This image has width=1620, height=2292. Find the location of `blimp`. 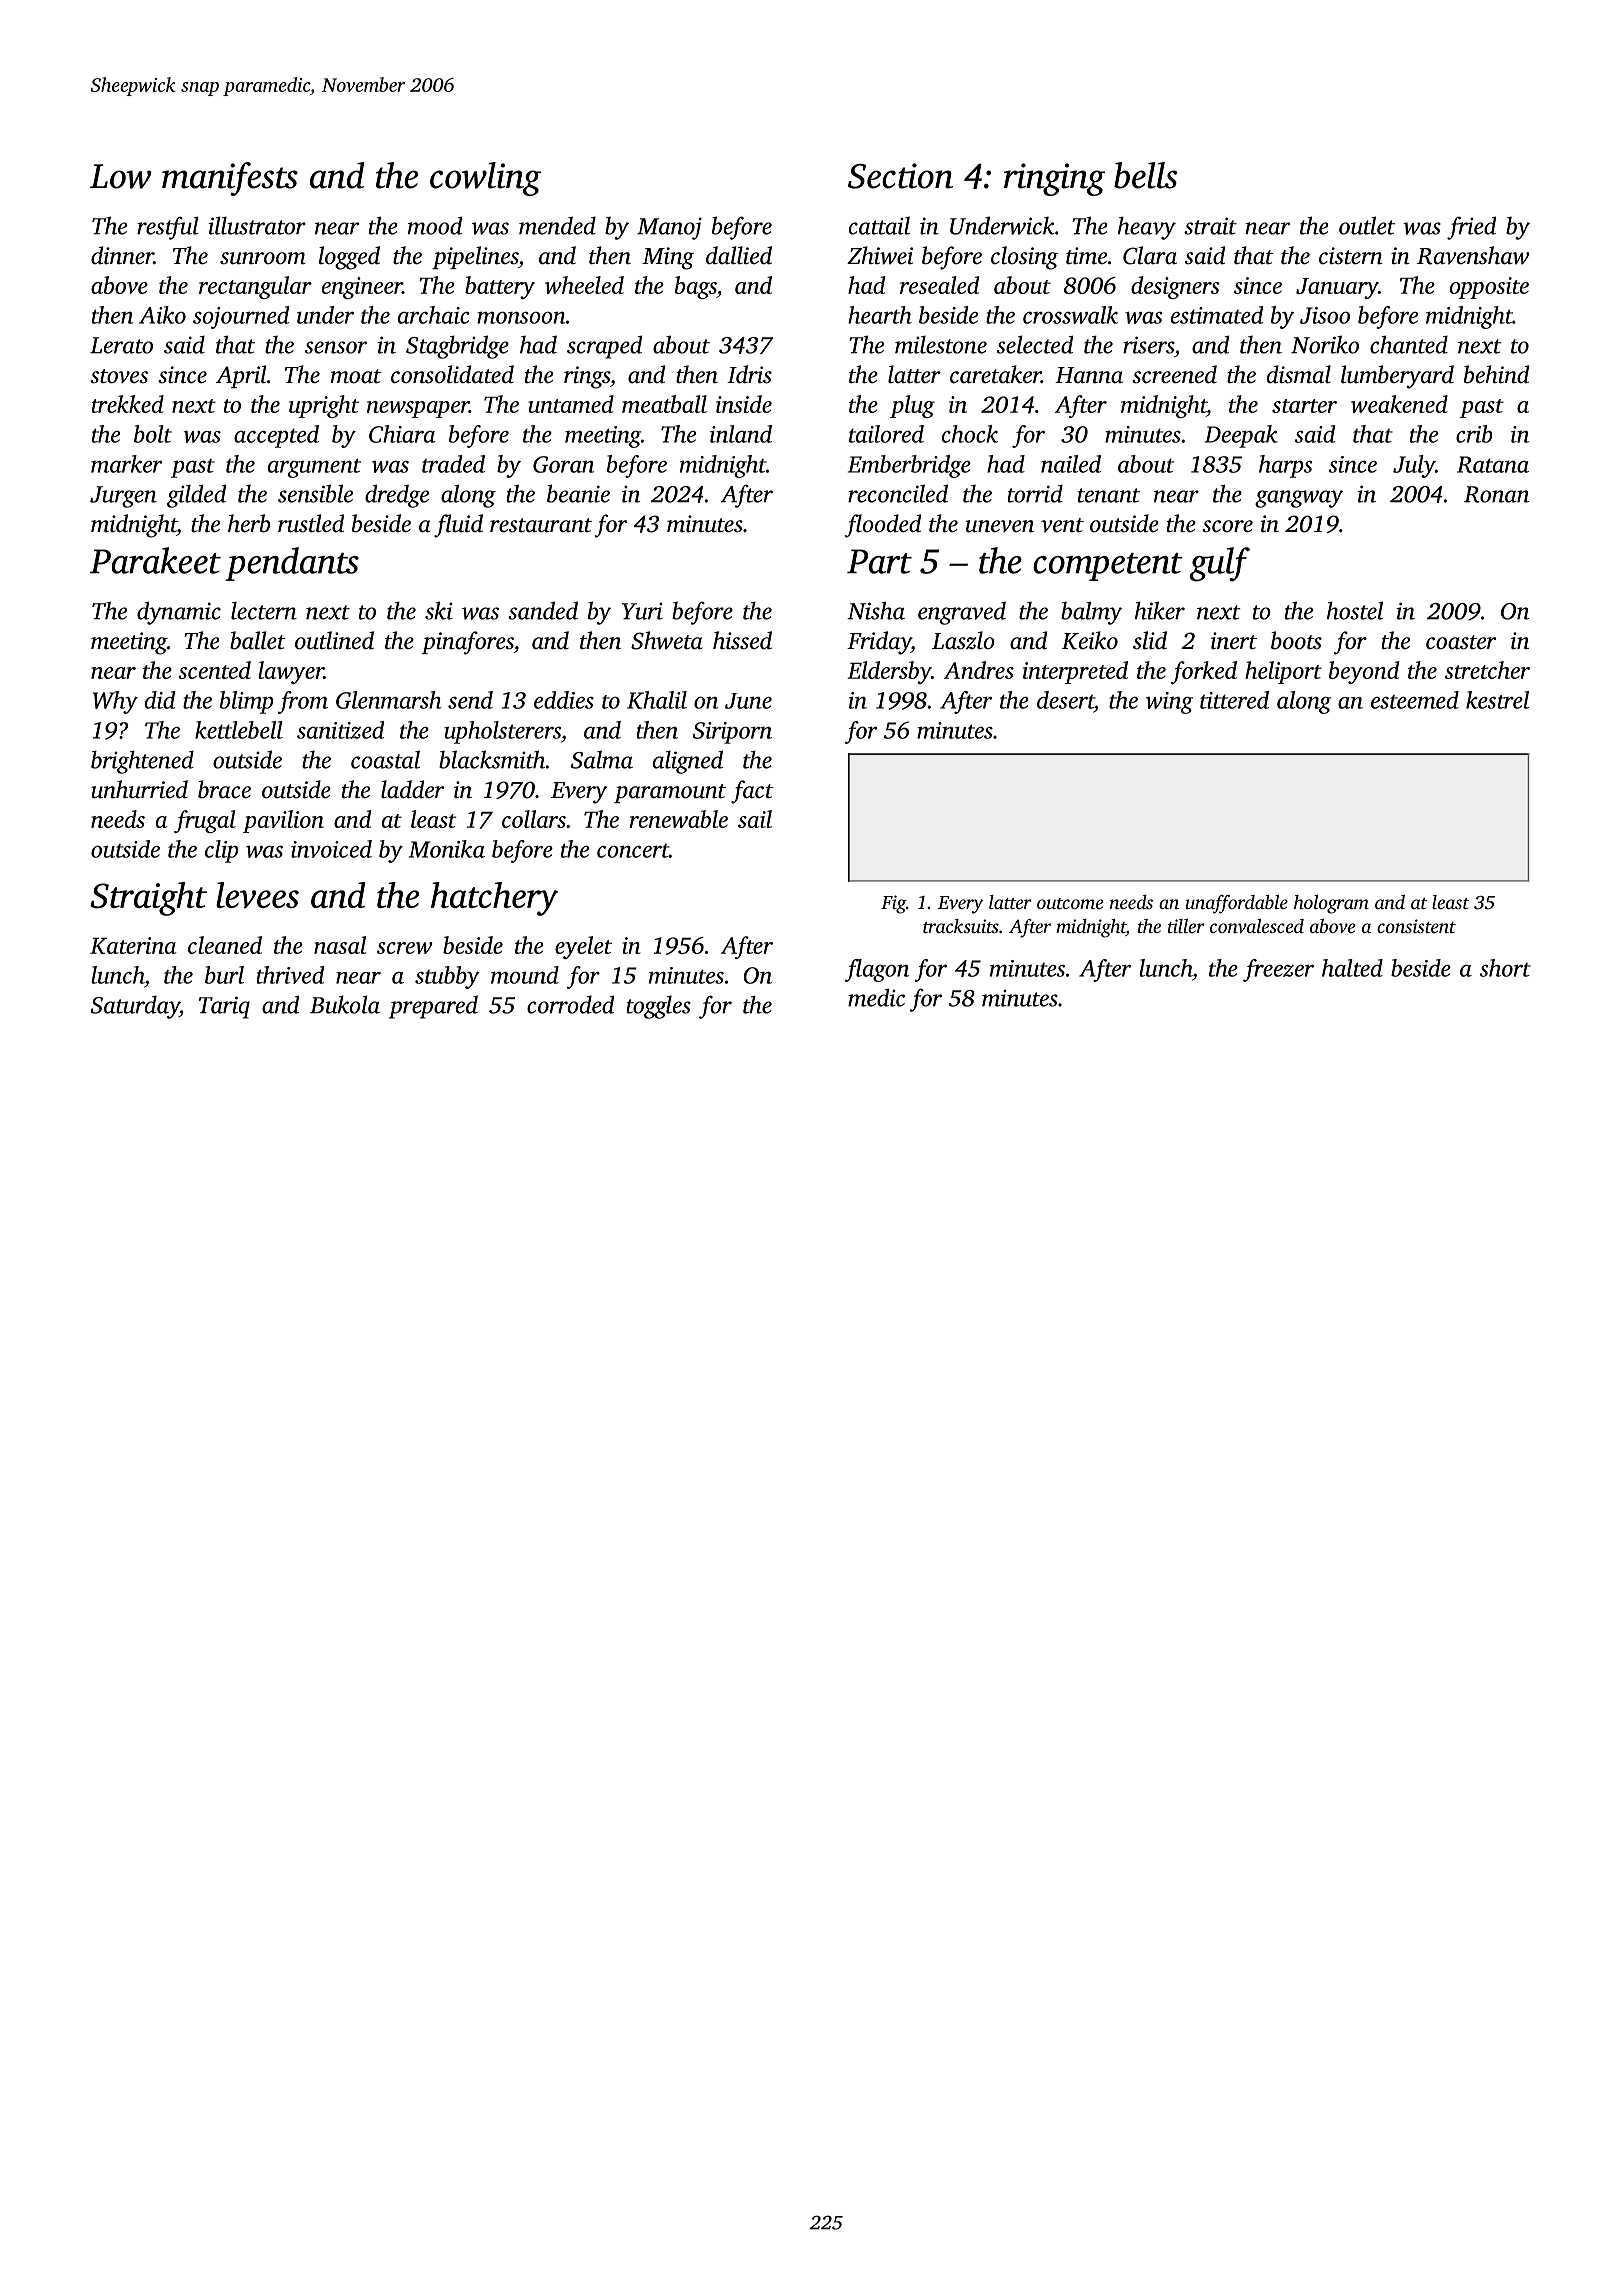

blimp is located at coordinates (246, 702).
